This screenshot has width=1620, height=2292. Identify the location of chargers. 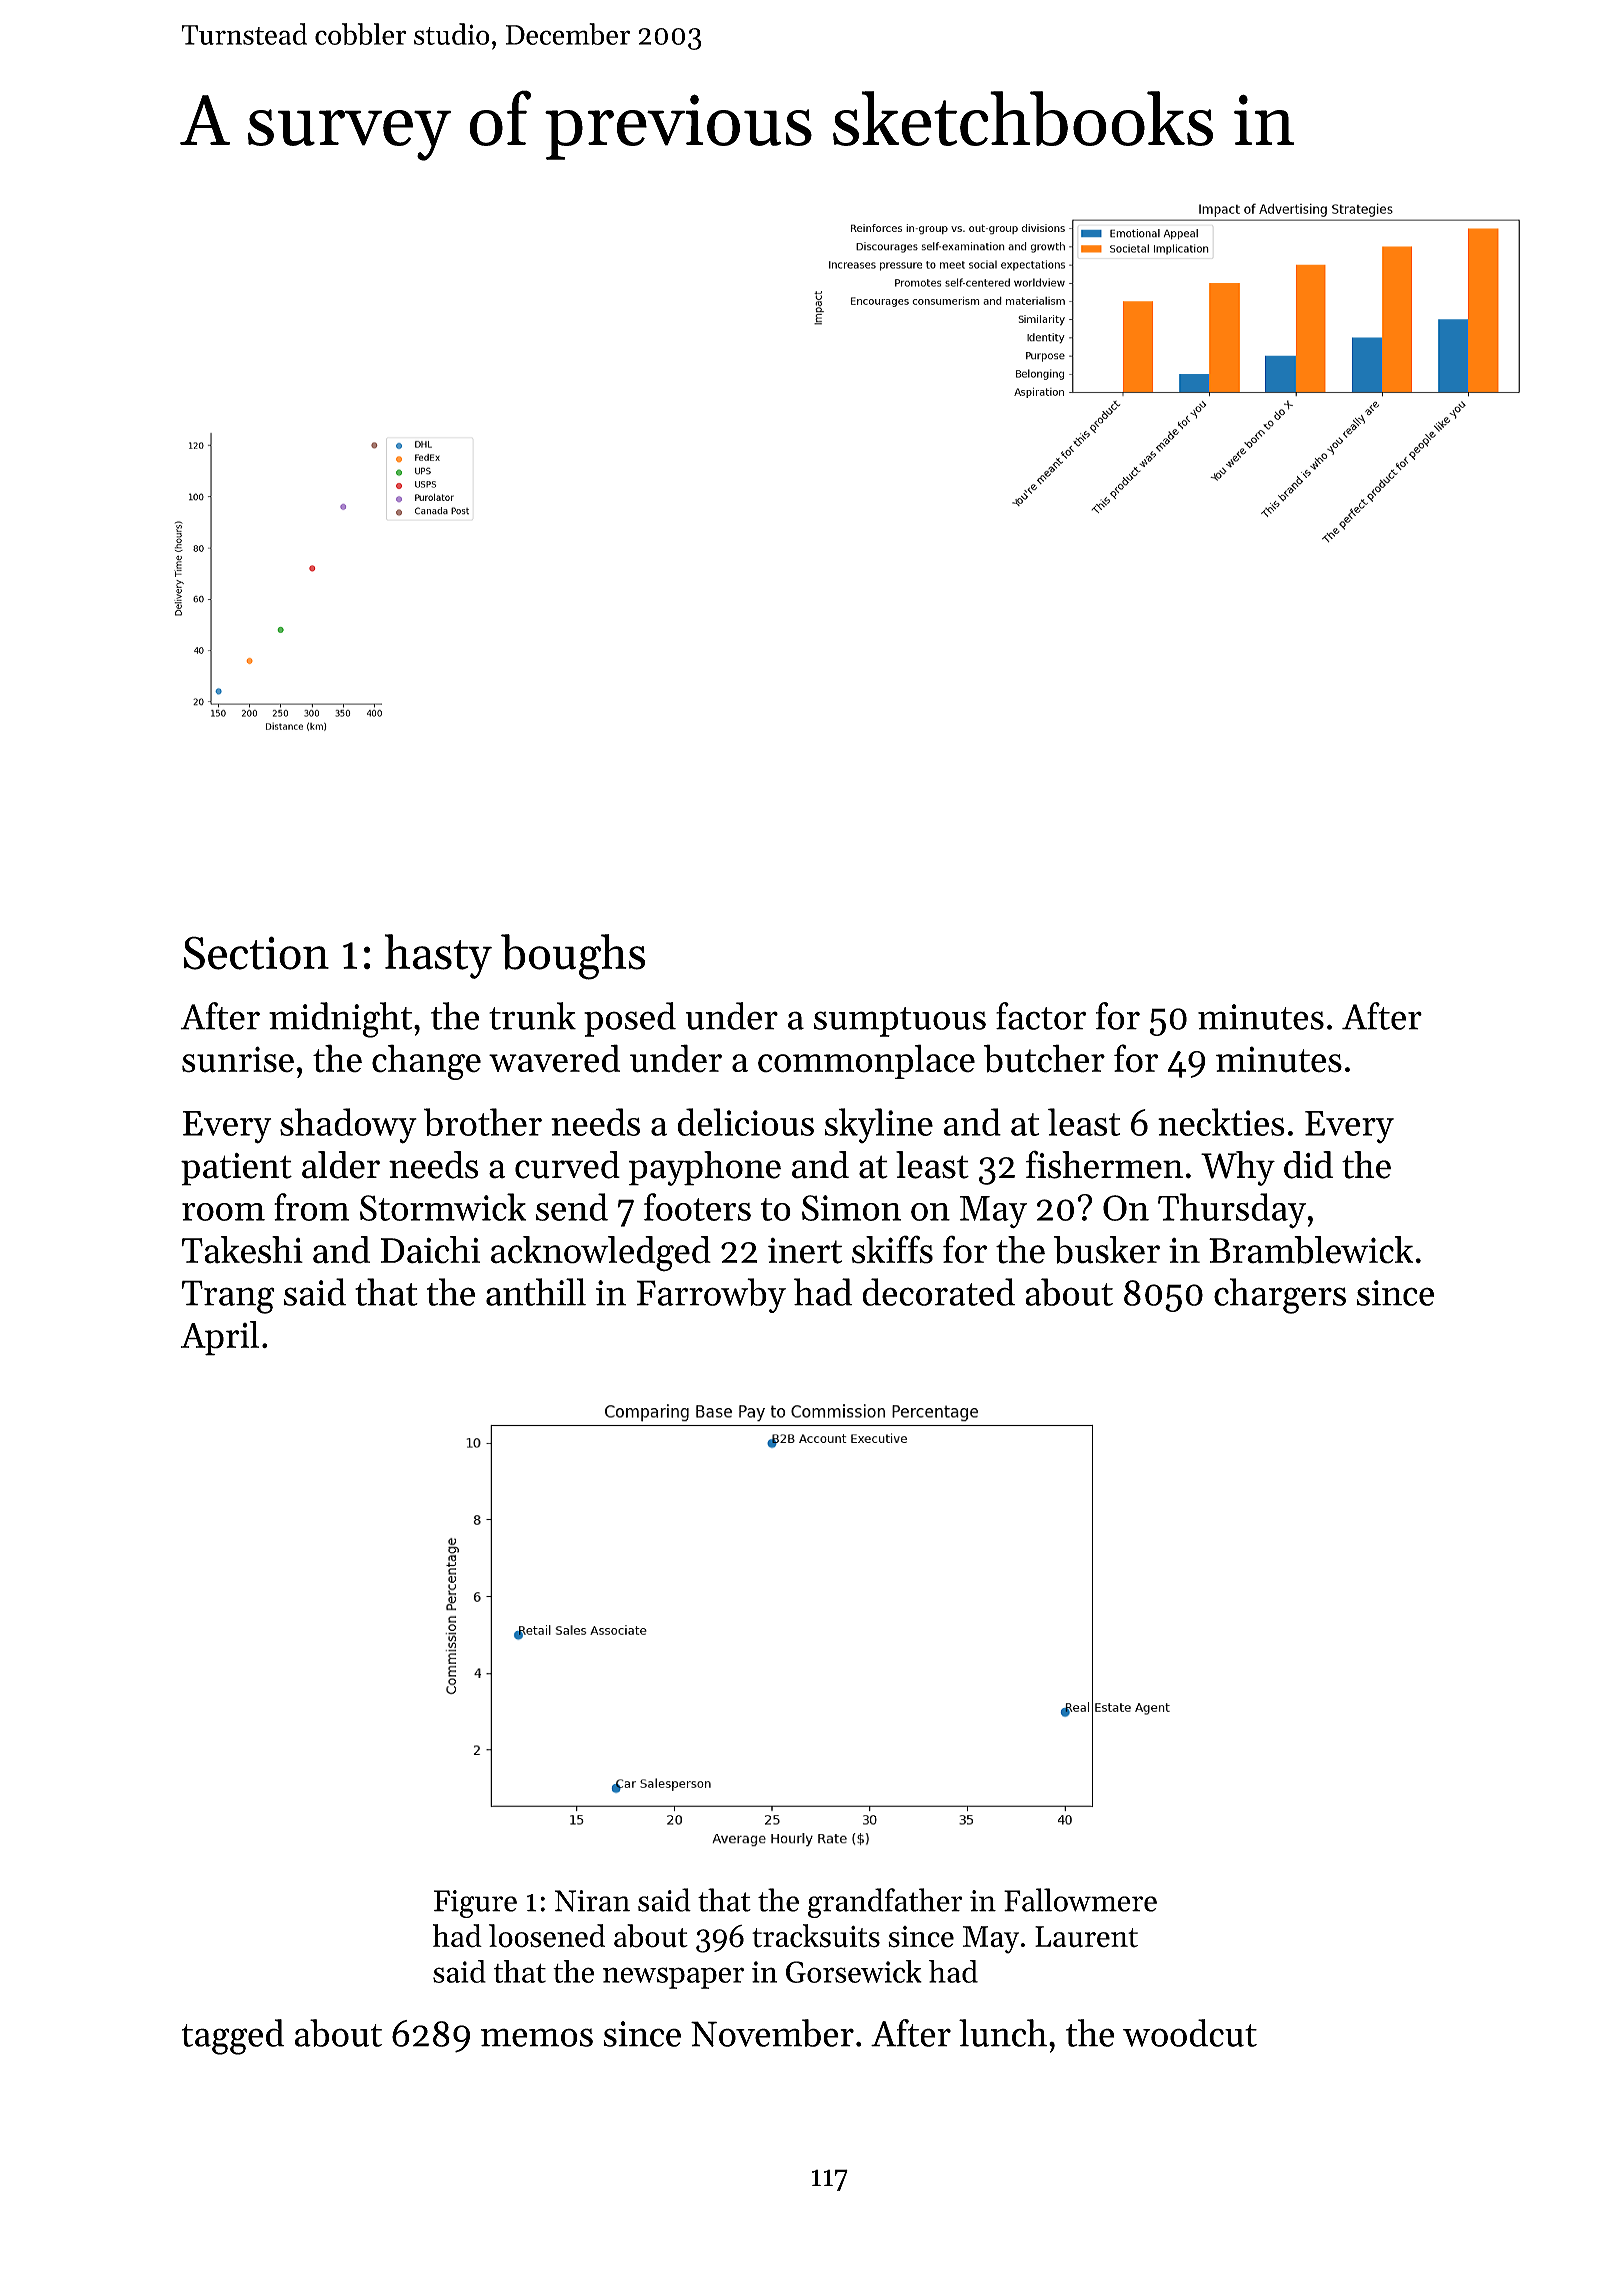
(1280, 1296).
